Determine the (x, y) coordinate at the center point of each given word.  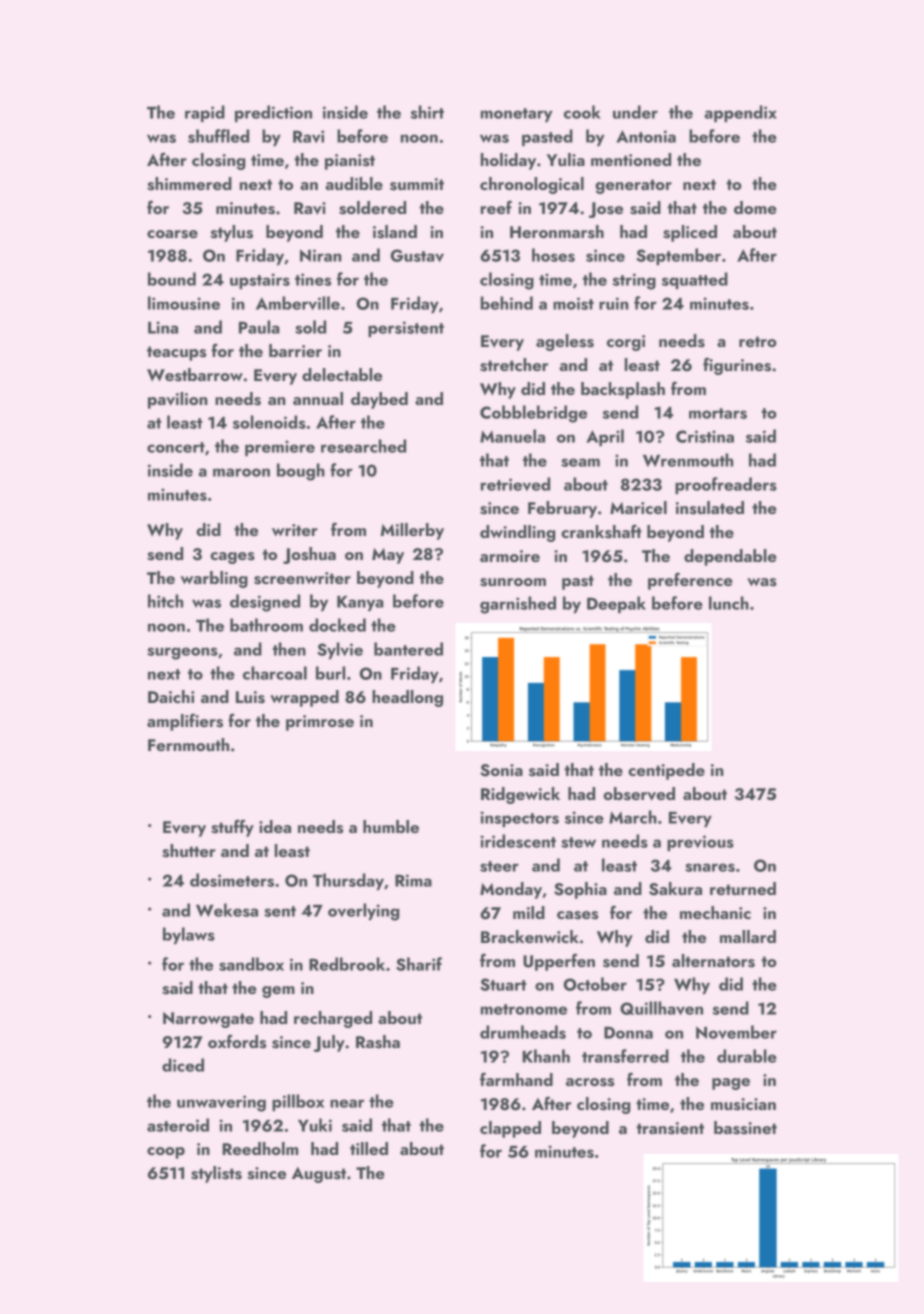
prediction (273, 113)
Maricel (638, 507)
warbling (214, 579)
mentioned (631, 159)
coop (166, 1153)
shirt (427, 112)
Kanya (360, 603)
